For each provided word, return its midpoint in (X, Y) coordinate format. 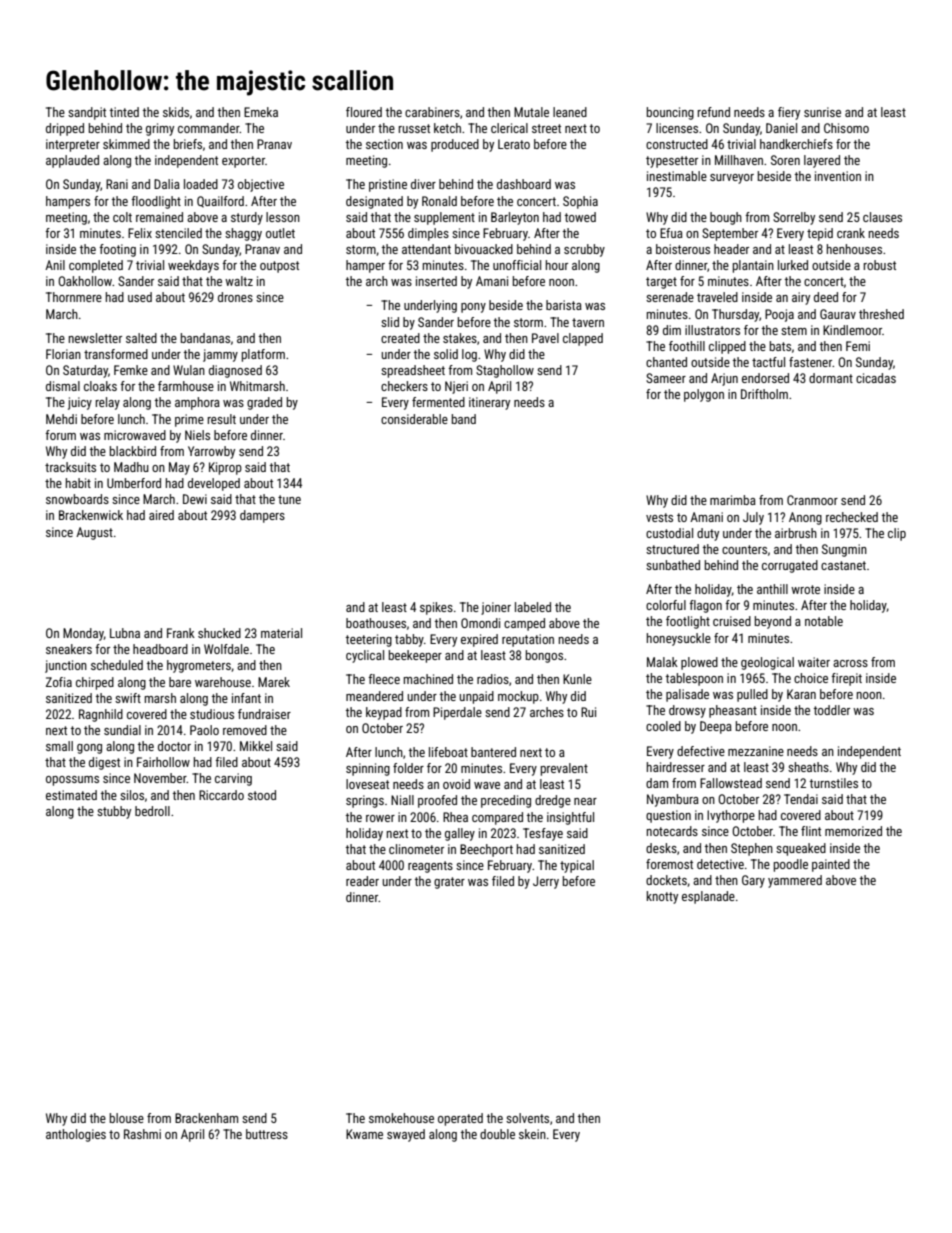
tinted (124, 112)
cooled (663, 726)
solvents (527, 1118)
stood (262, 795)
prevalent (564, 769)
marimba (733, 500)
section (384, 144)
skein (532, 1134)
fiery (789, 113)
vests (659, 517)
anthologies (76, 1135)
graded (264, 403)
